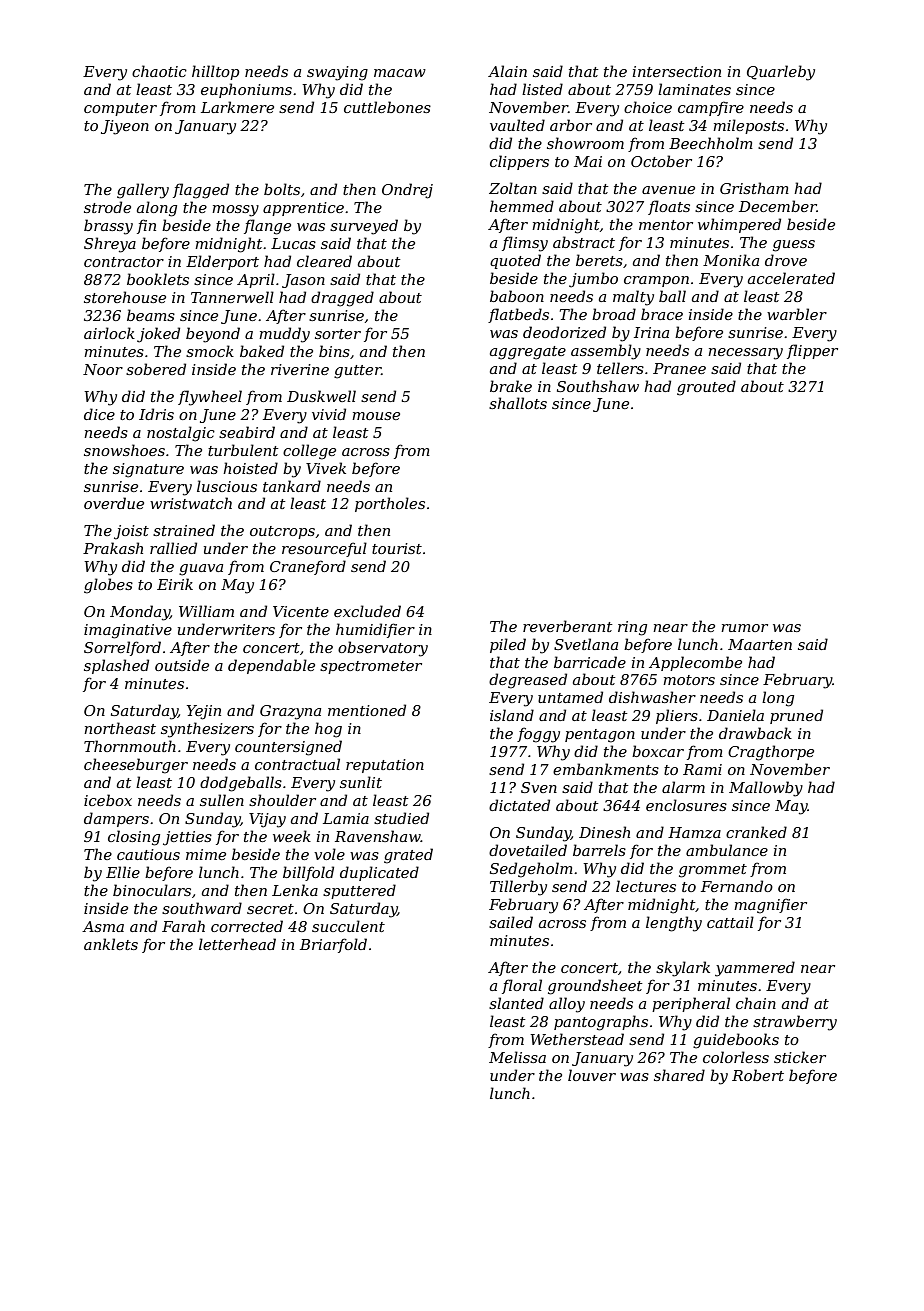 The image size is (924, 1311). I want to click on motors, so click(689, 680).
